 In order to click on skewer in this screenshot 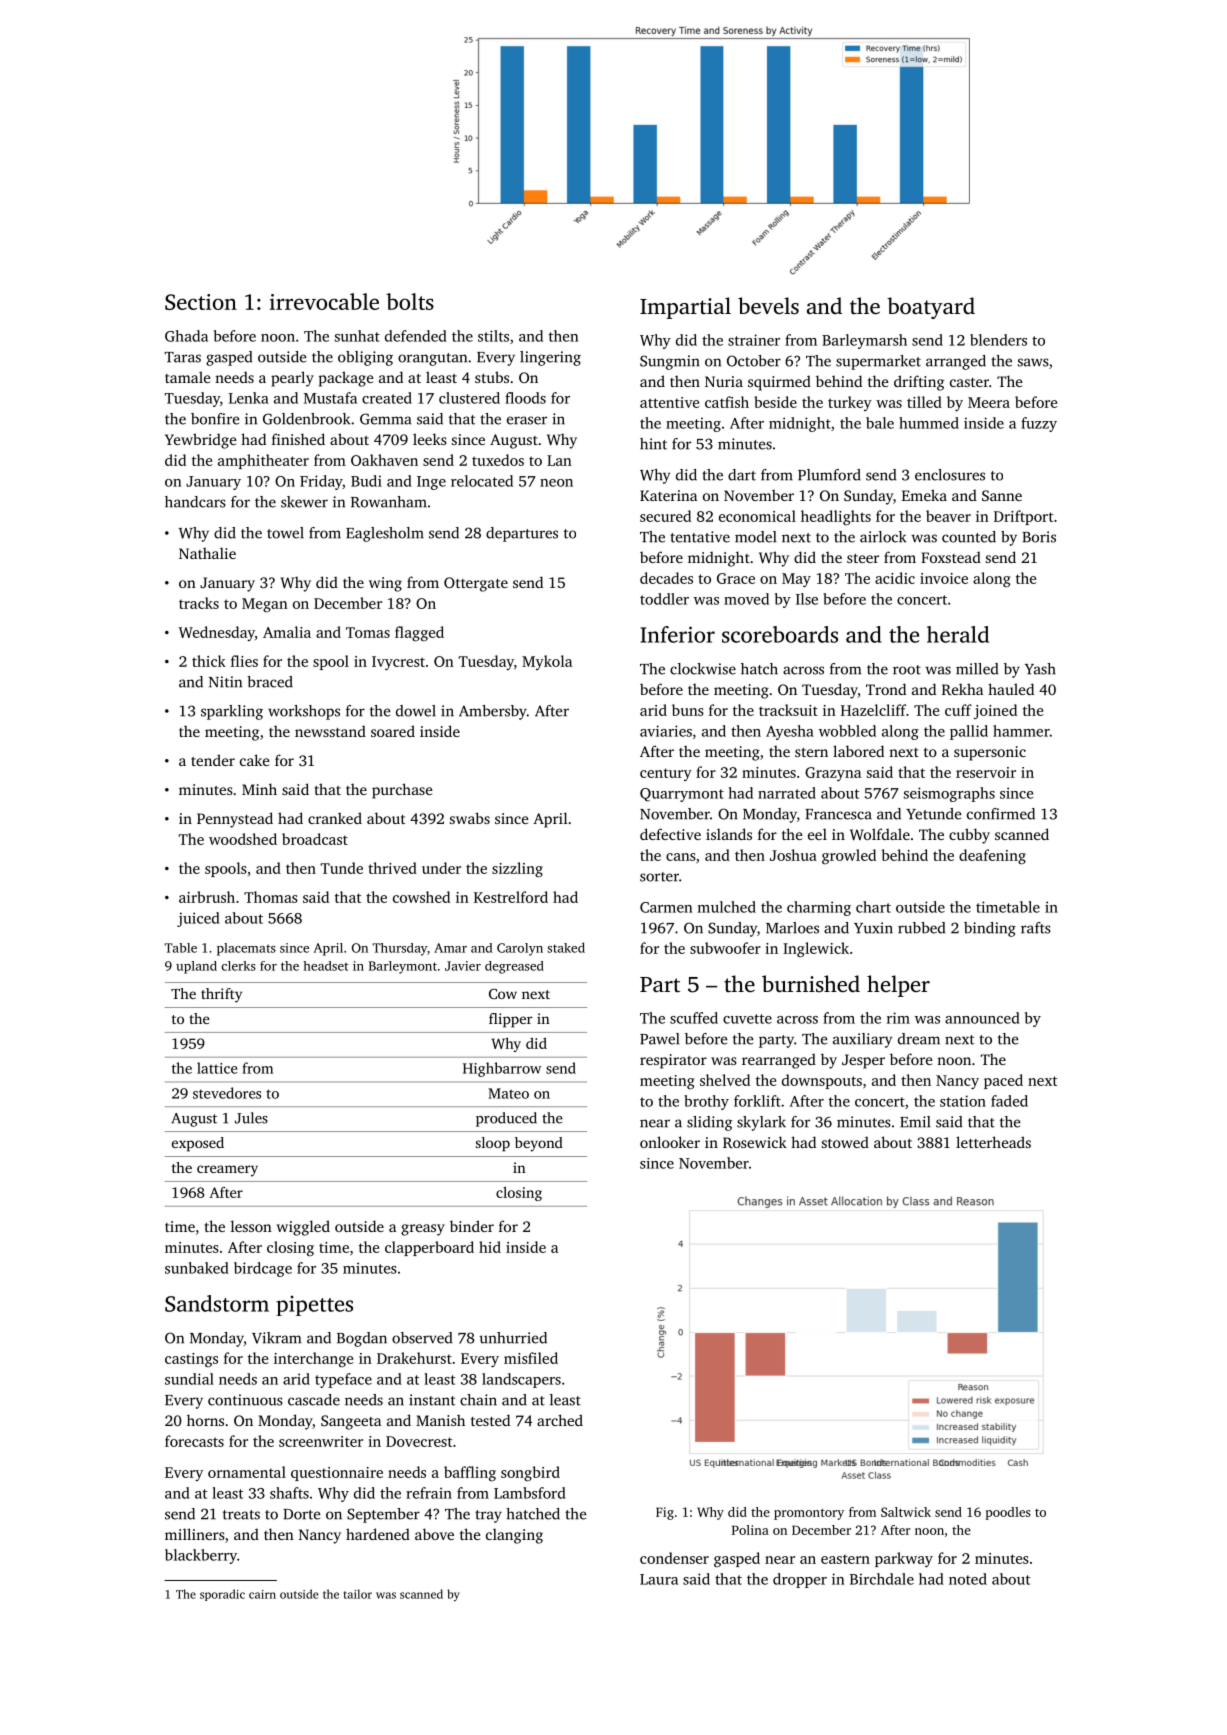, I will do `click(304, 502)`.
